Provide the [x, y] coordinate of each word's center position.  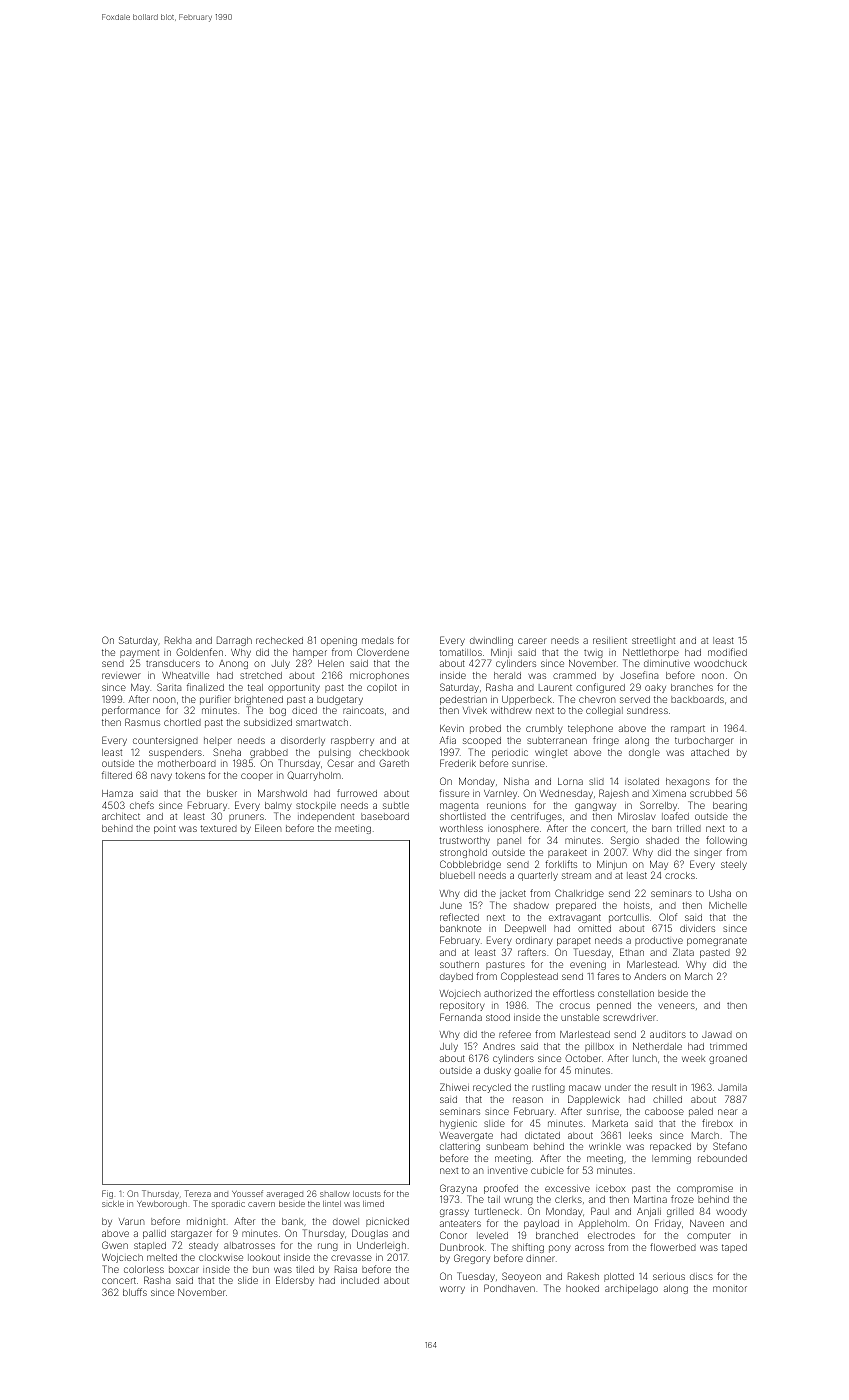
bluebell [457, 875]
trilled [689, 828]
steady [203, 1246]
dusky [497, 1071]
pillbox [599, 1047]
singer [708, 854]
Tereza [198, 1193]
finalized [205, 687]
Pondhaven [509, 1288]
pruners [246, 818]
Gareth [394, 763]
